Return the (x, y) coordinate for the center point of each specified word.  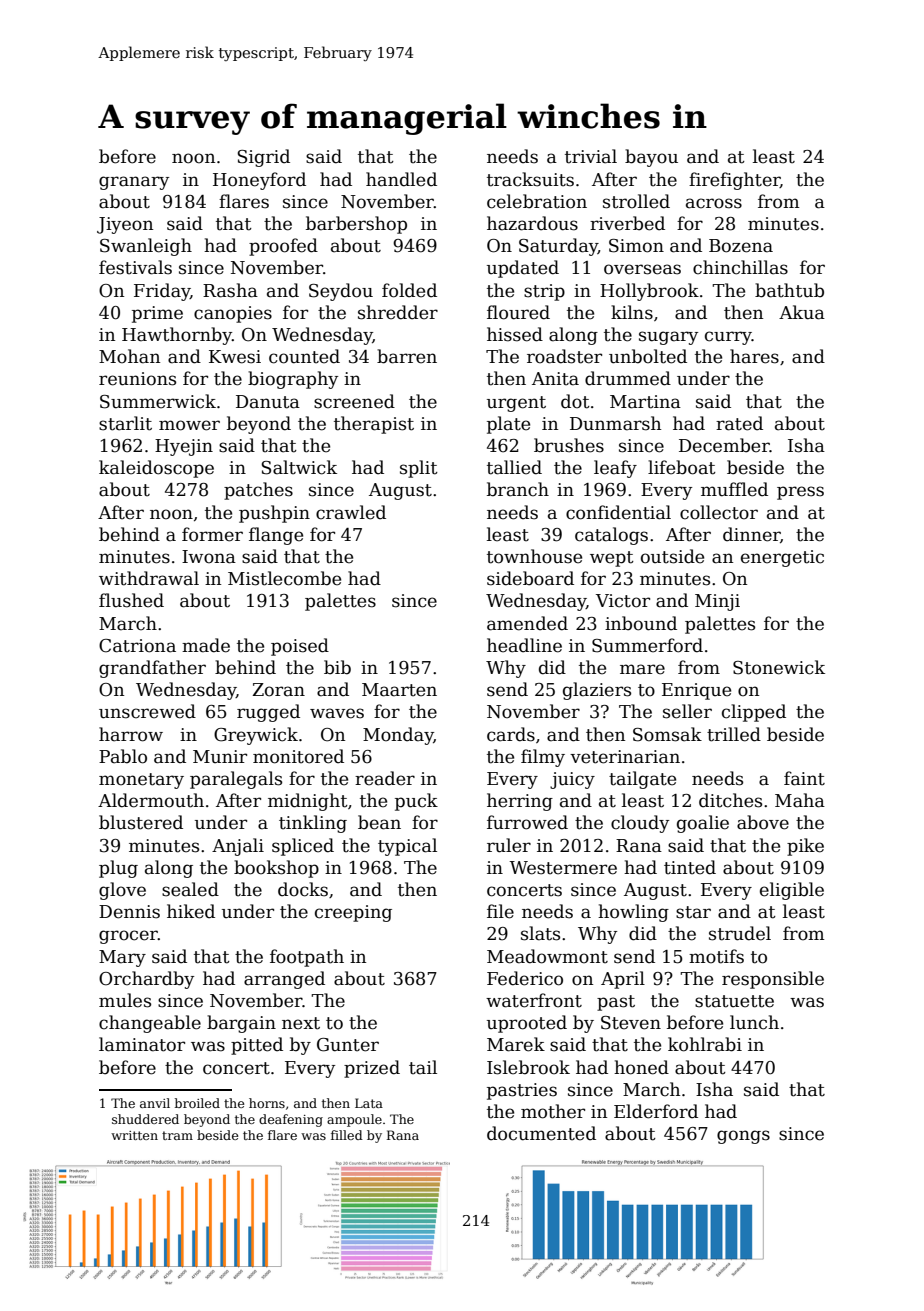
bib (337, 667)
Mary (122, 958)
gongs (743, 1137)
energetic (782, 558)
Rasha (230, 290)
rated (739, 423)
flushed (131, 600)
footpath (307, 958)
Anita (555, 379)
